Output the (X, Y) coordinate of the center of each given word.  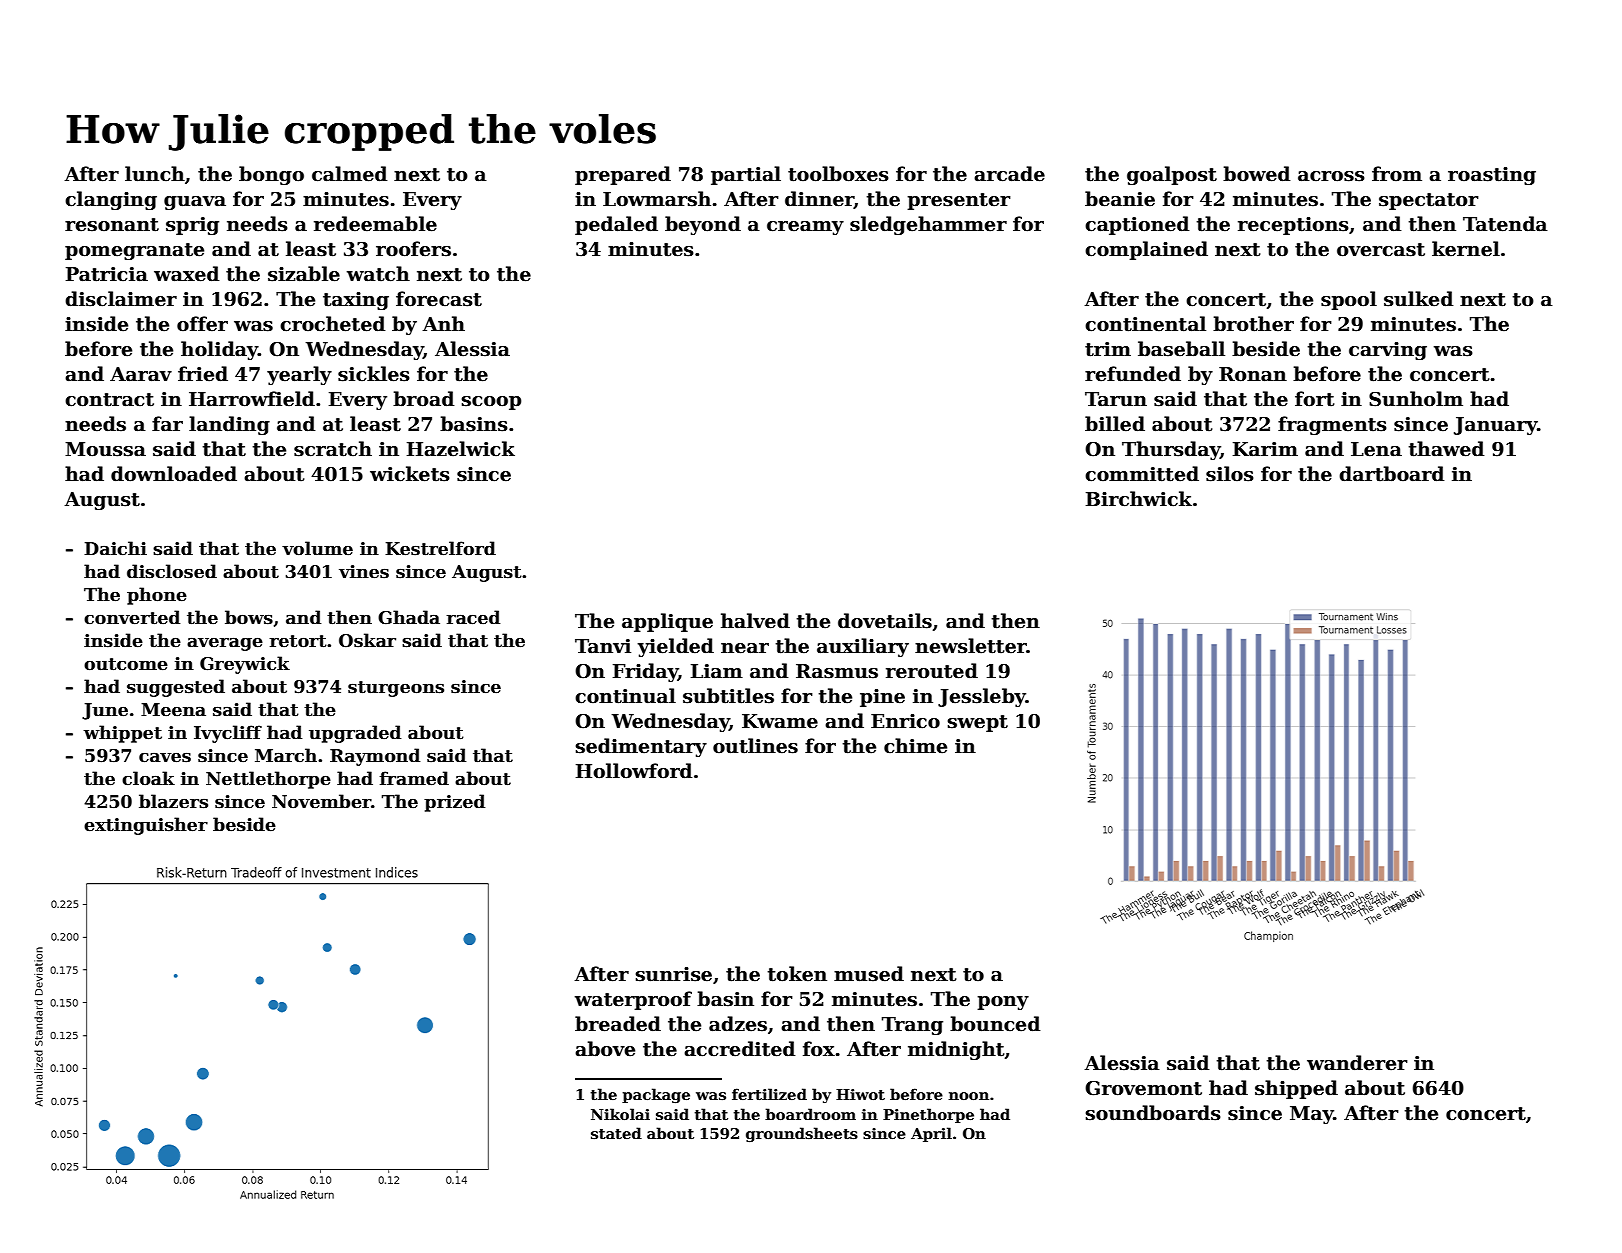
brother (1253, 324)
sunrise (674, 974)
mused (869, 974)
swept (978, 723)
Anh (444, 323)
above (605, 1049)
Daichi (115, 548)
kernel (1466, 249)
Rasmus (837, 671)
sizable (304, 274)
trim (1108, 349)
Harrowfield (252, 399)
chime (915, 746)
